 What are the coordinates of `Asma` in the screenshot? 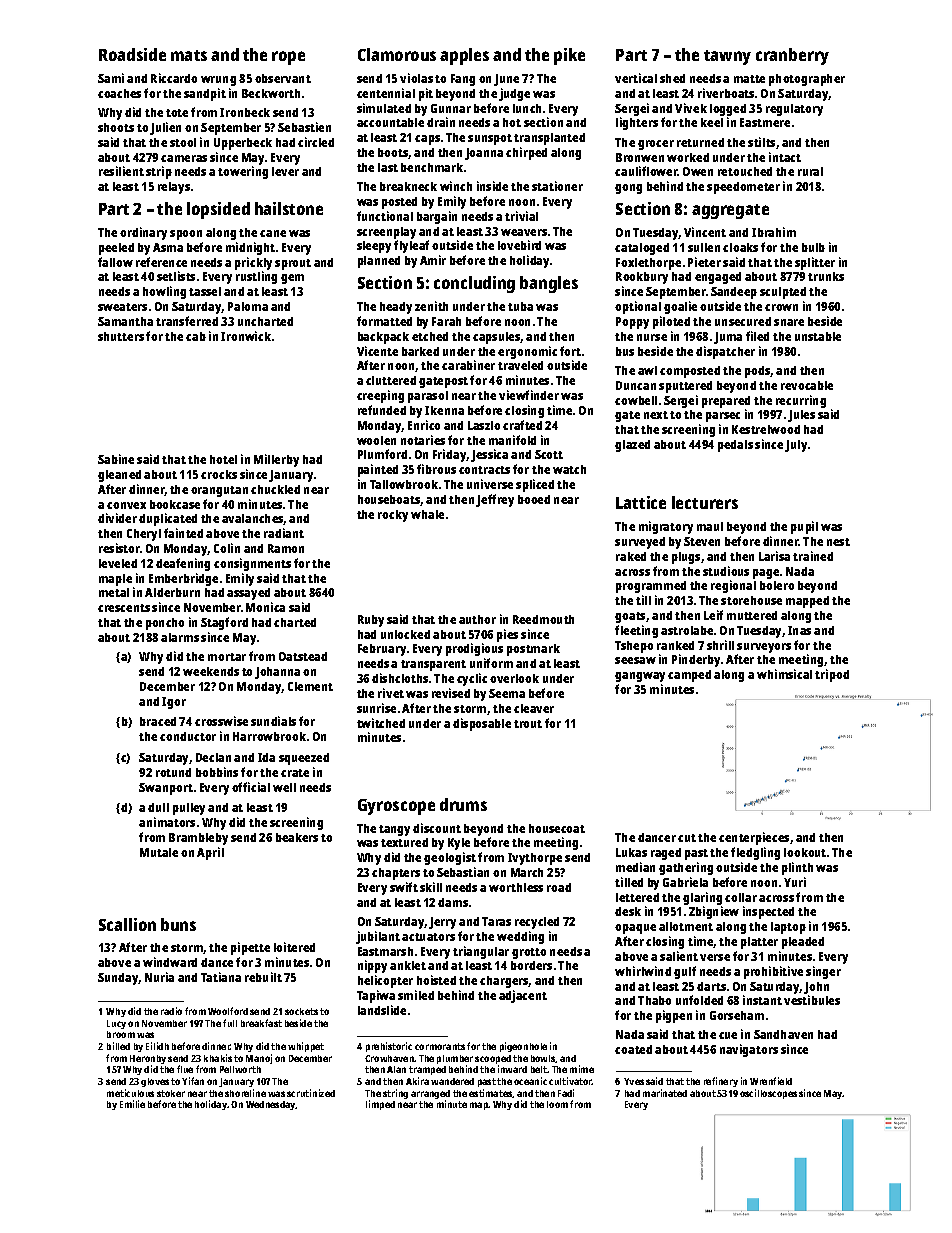 It's located at (168, 247).
